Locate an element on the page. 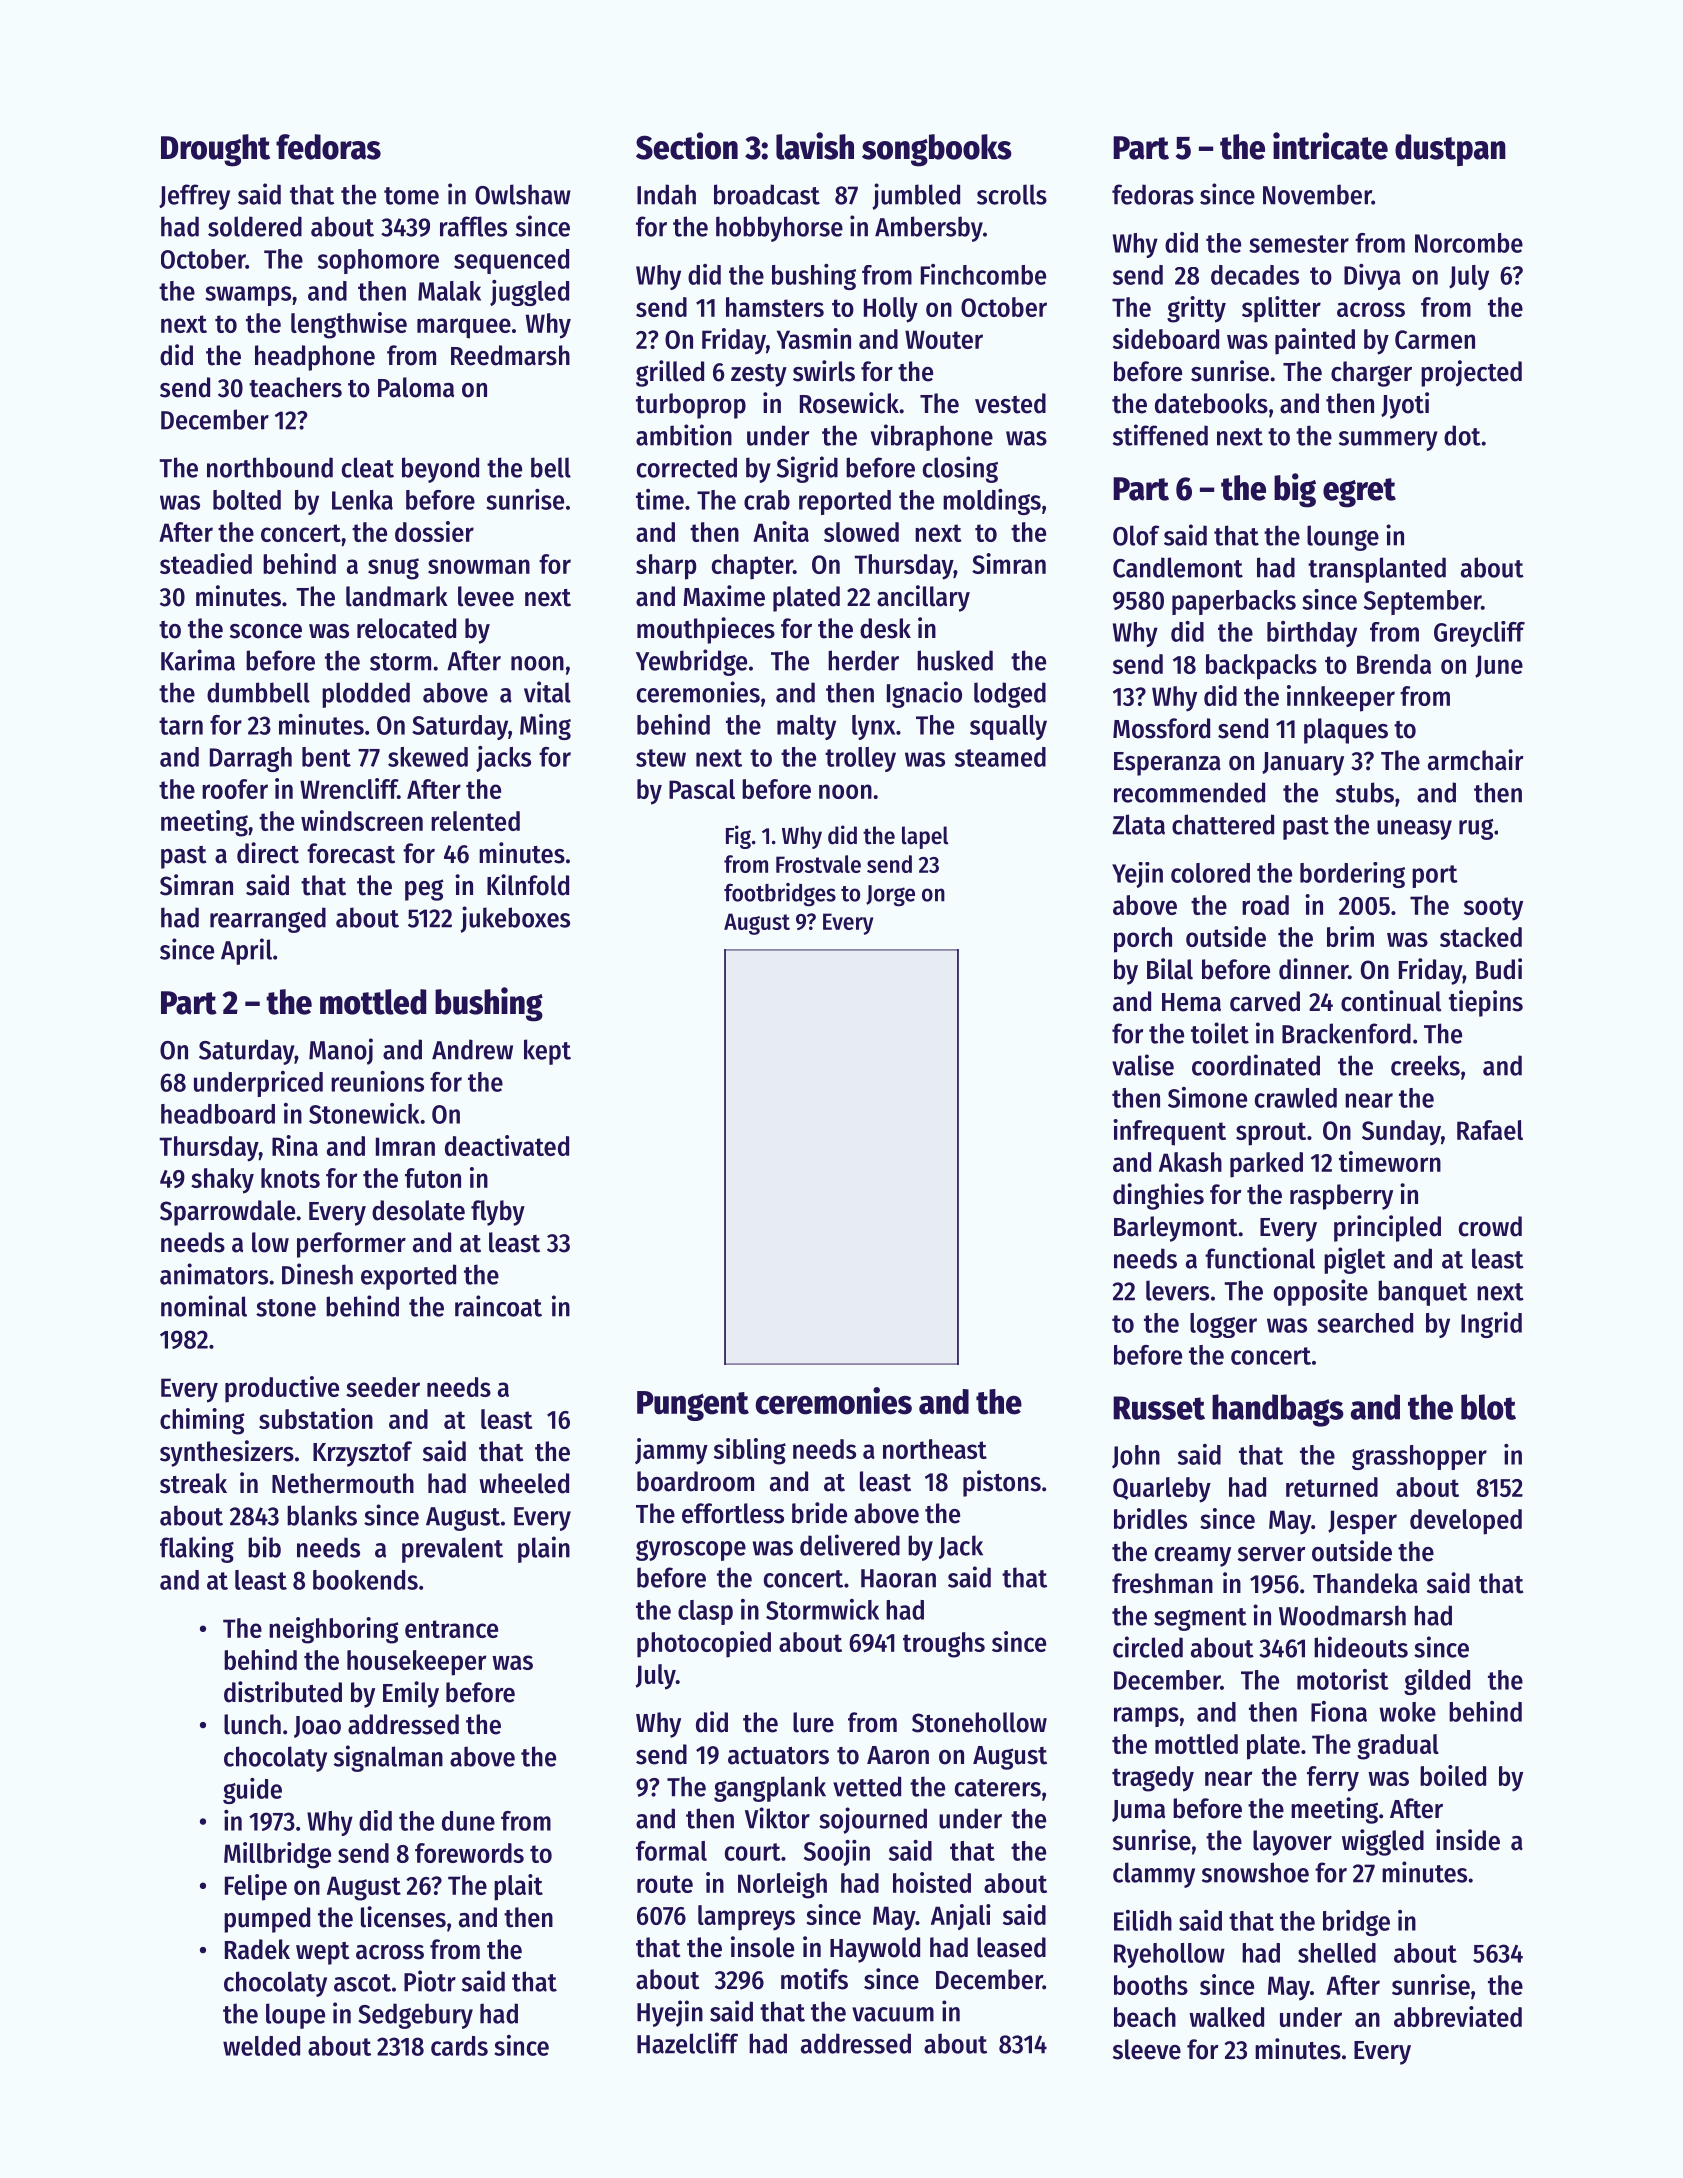 Image resolution: width=1683 pixels, height=2178 pixels. June is located at coordinates (1499, 666).
